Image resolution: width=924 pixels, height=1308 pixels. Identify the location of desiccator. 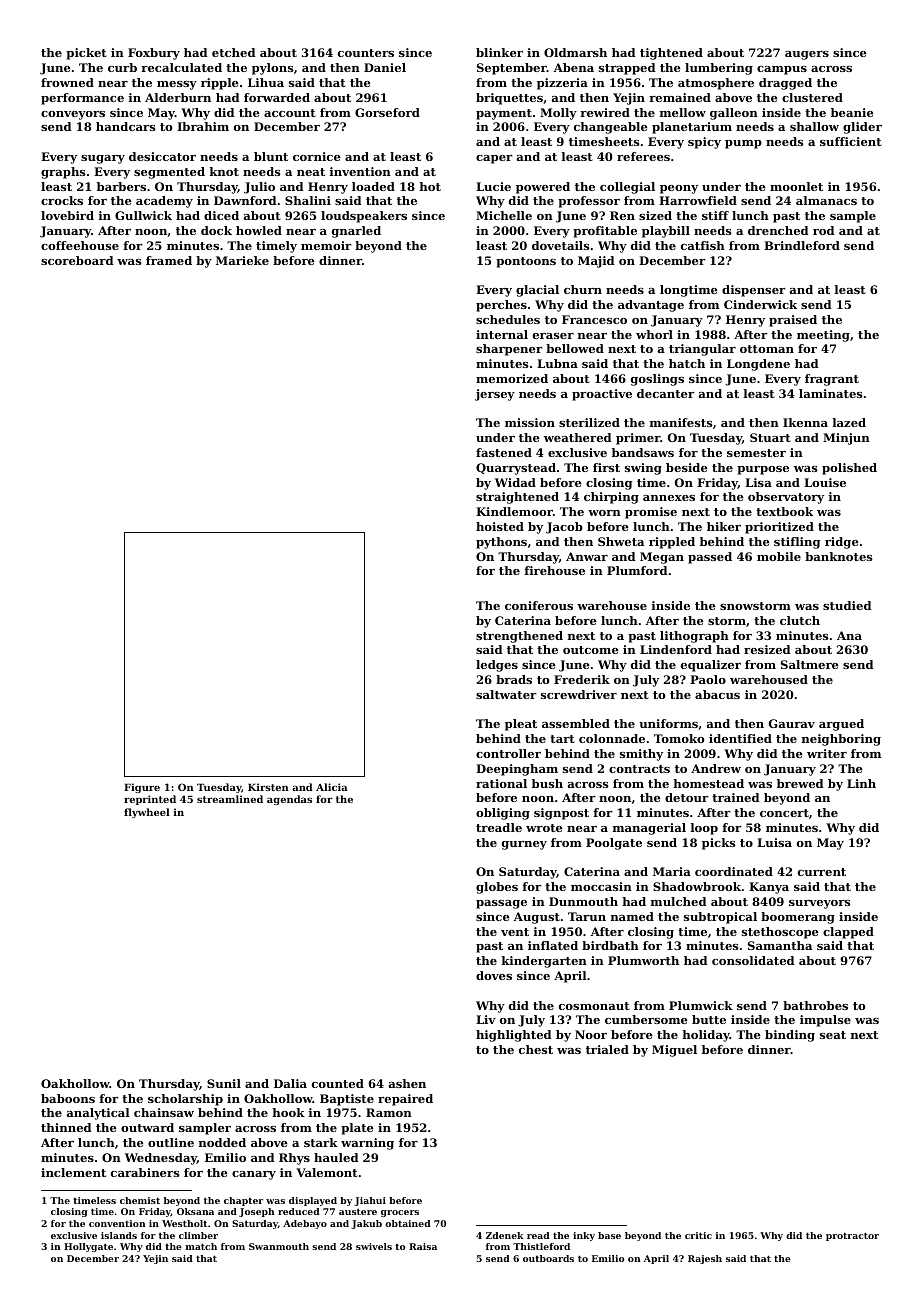
(162, 156).
